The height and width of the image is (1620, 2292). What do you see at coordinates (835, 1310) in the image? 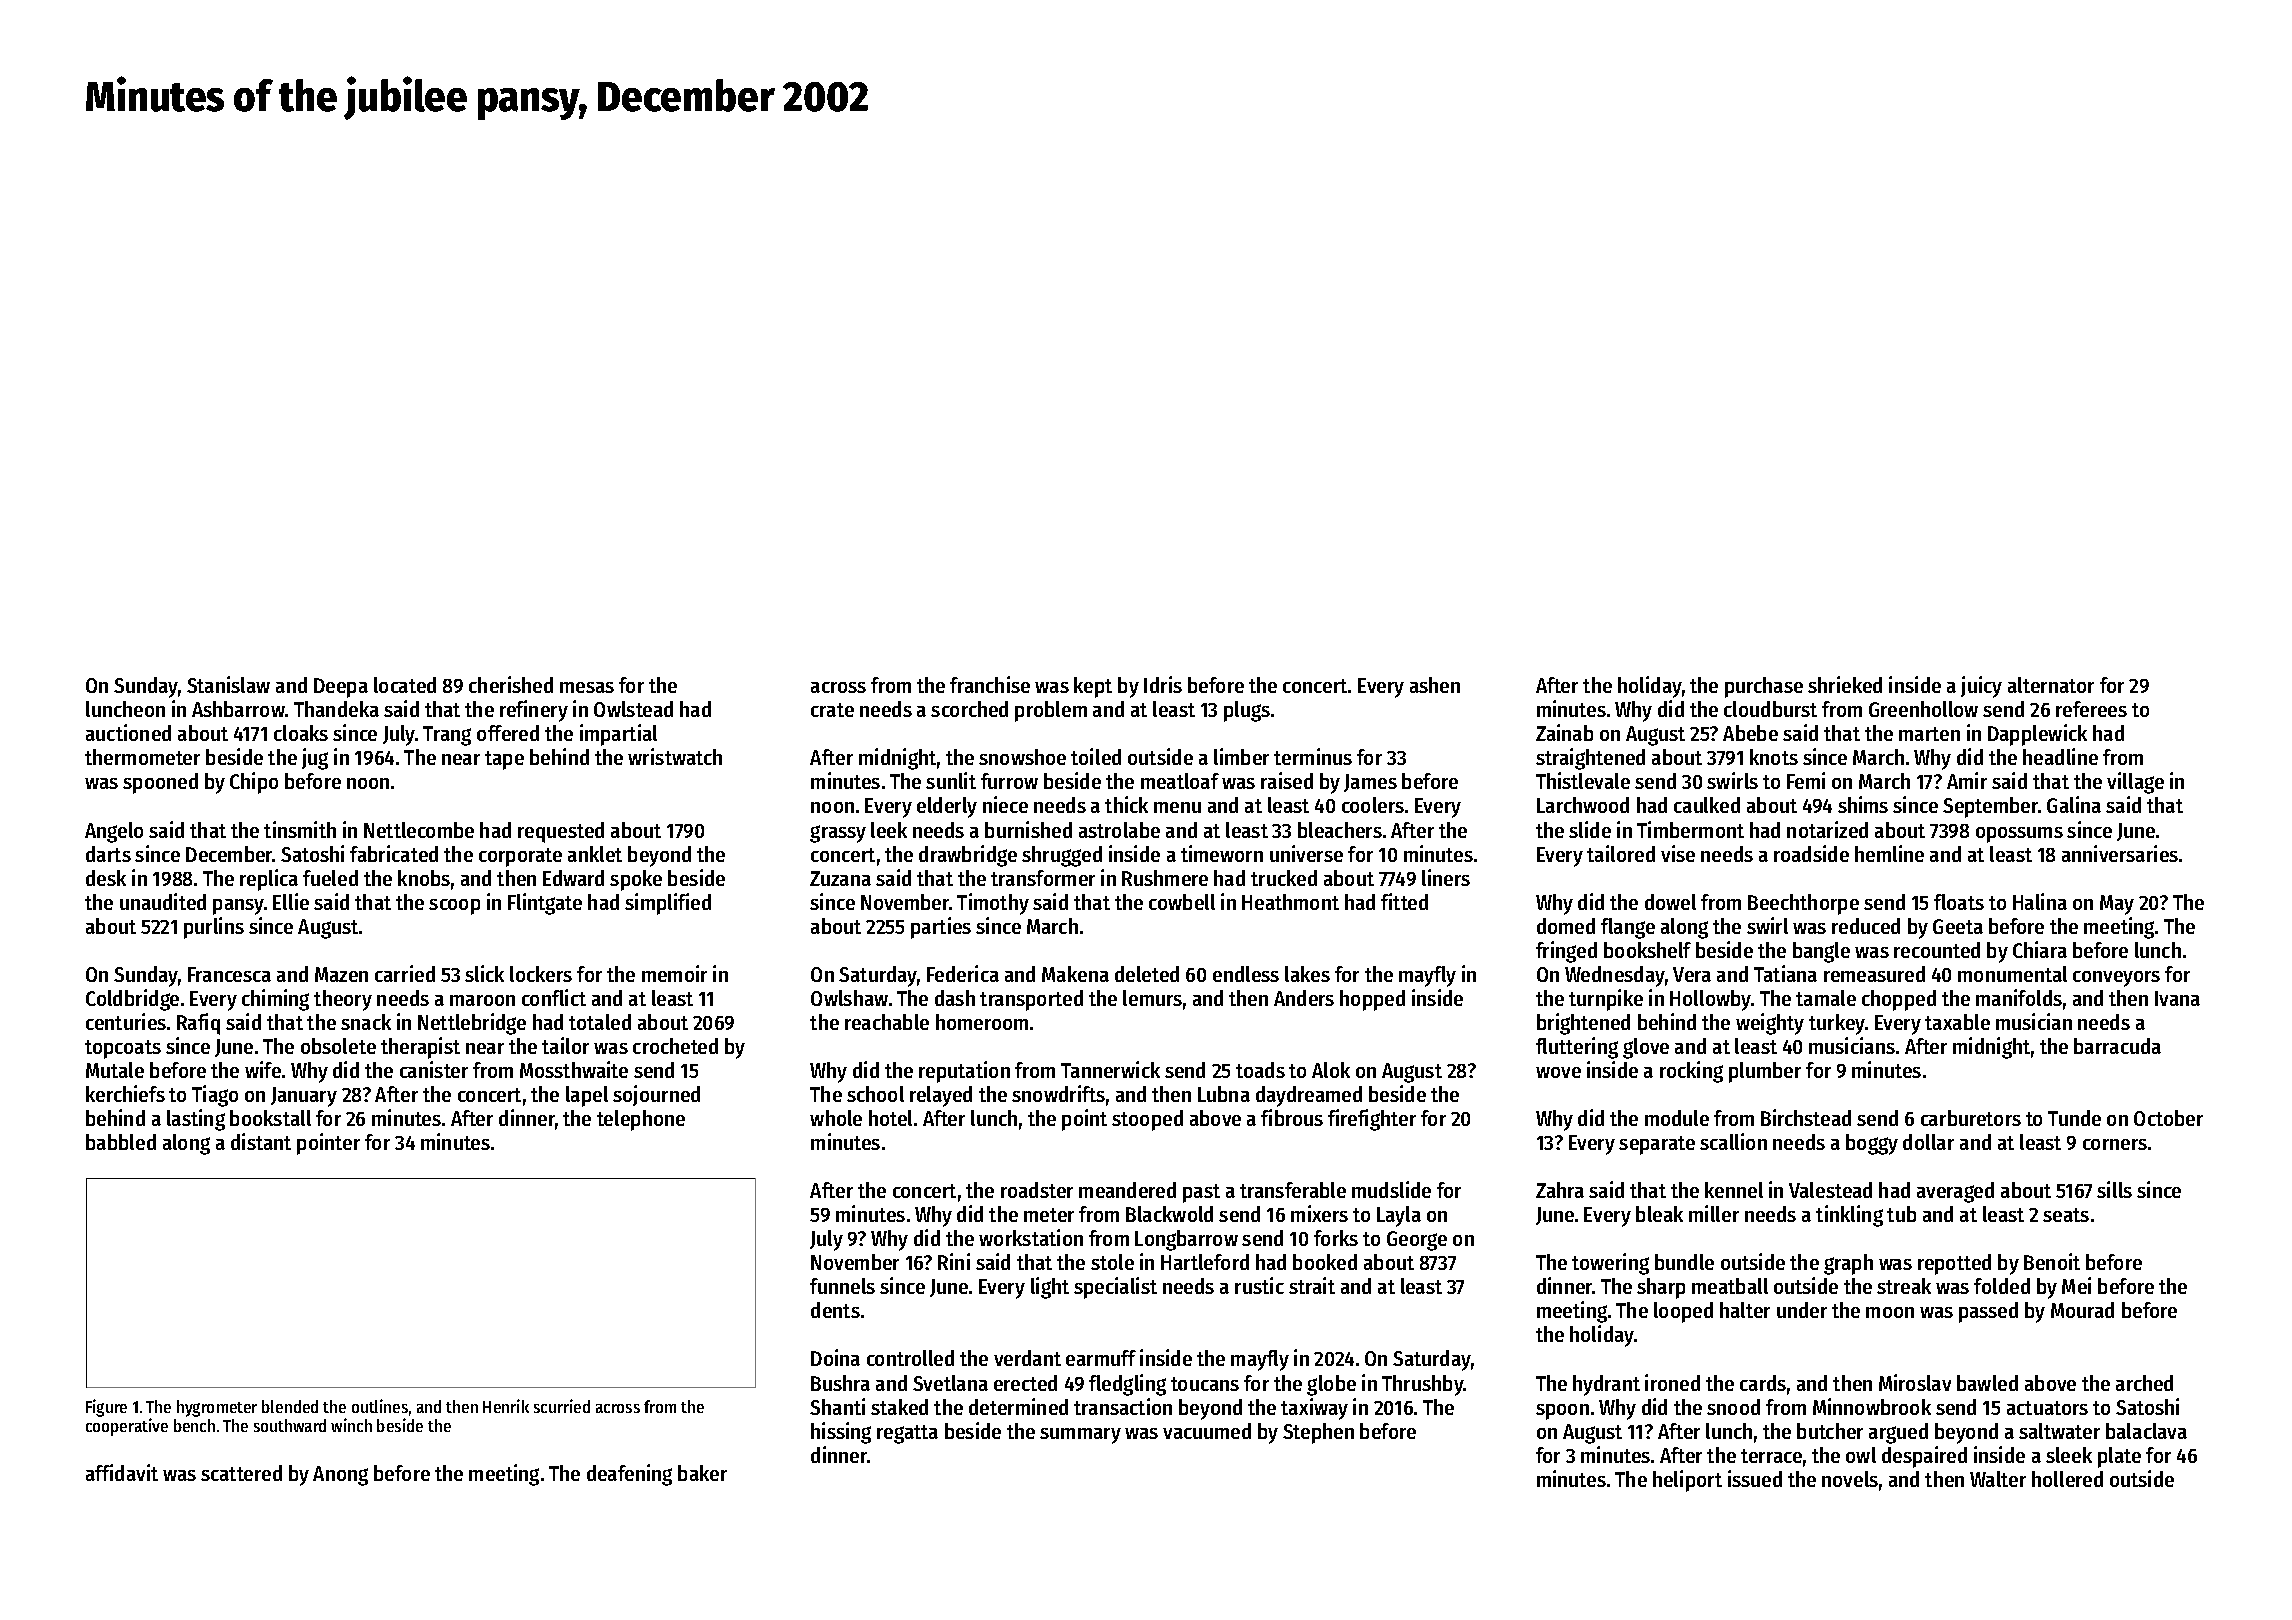
I see `dents` at bounding box center [835, 1310].
